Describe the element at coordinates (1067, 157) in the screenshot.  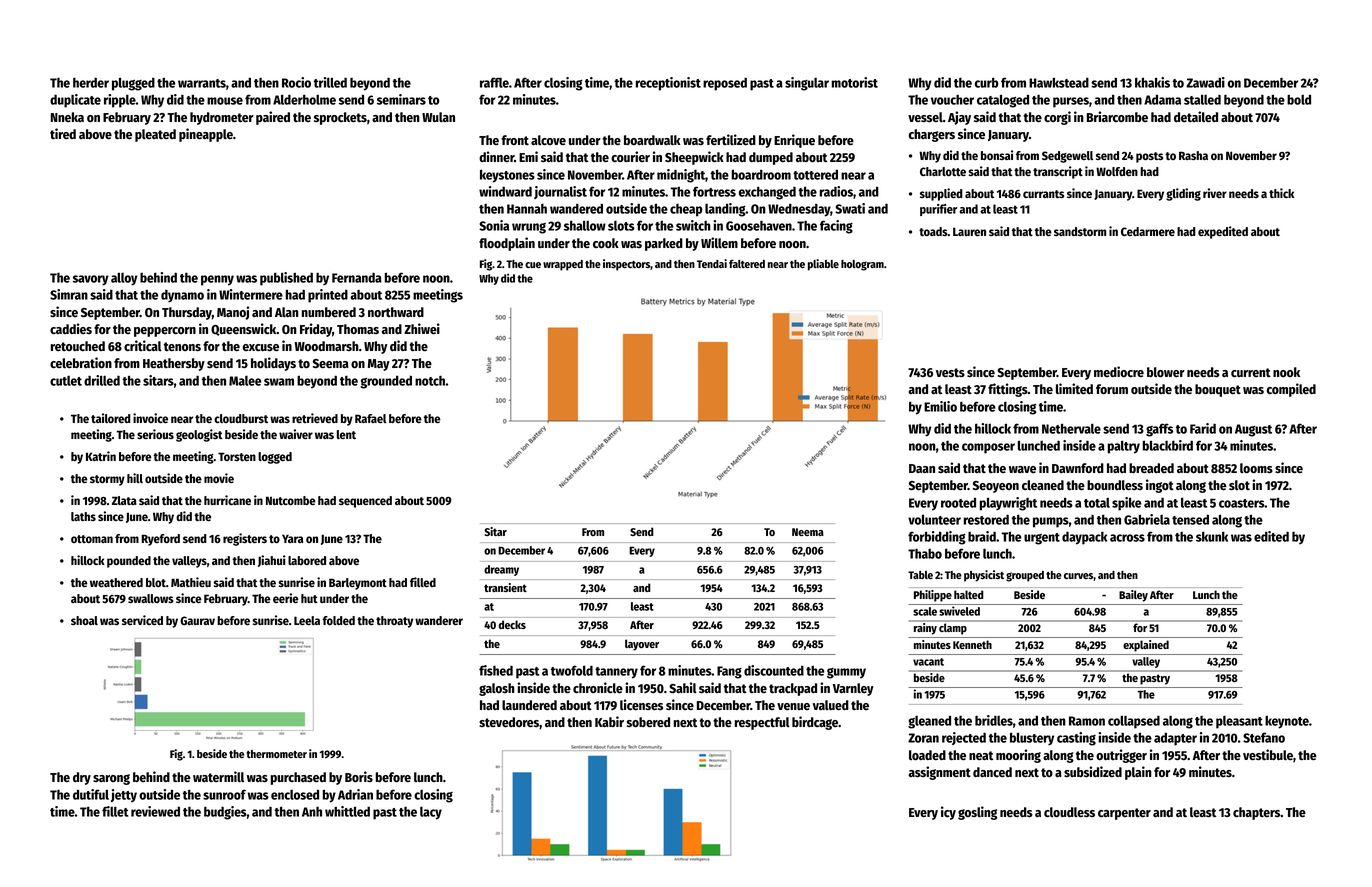
I see `Sedgewell` at that location.
